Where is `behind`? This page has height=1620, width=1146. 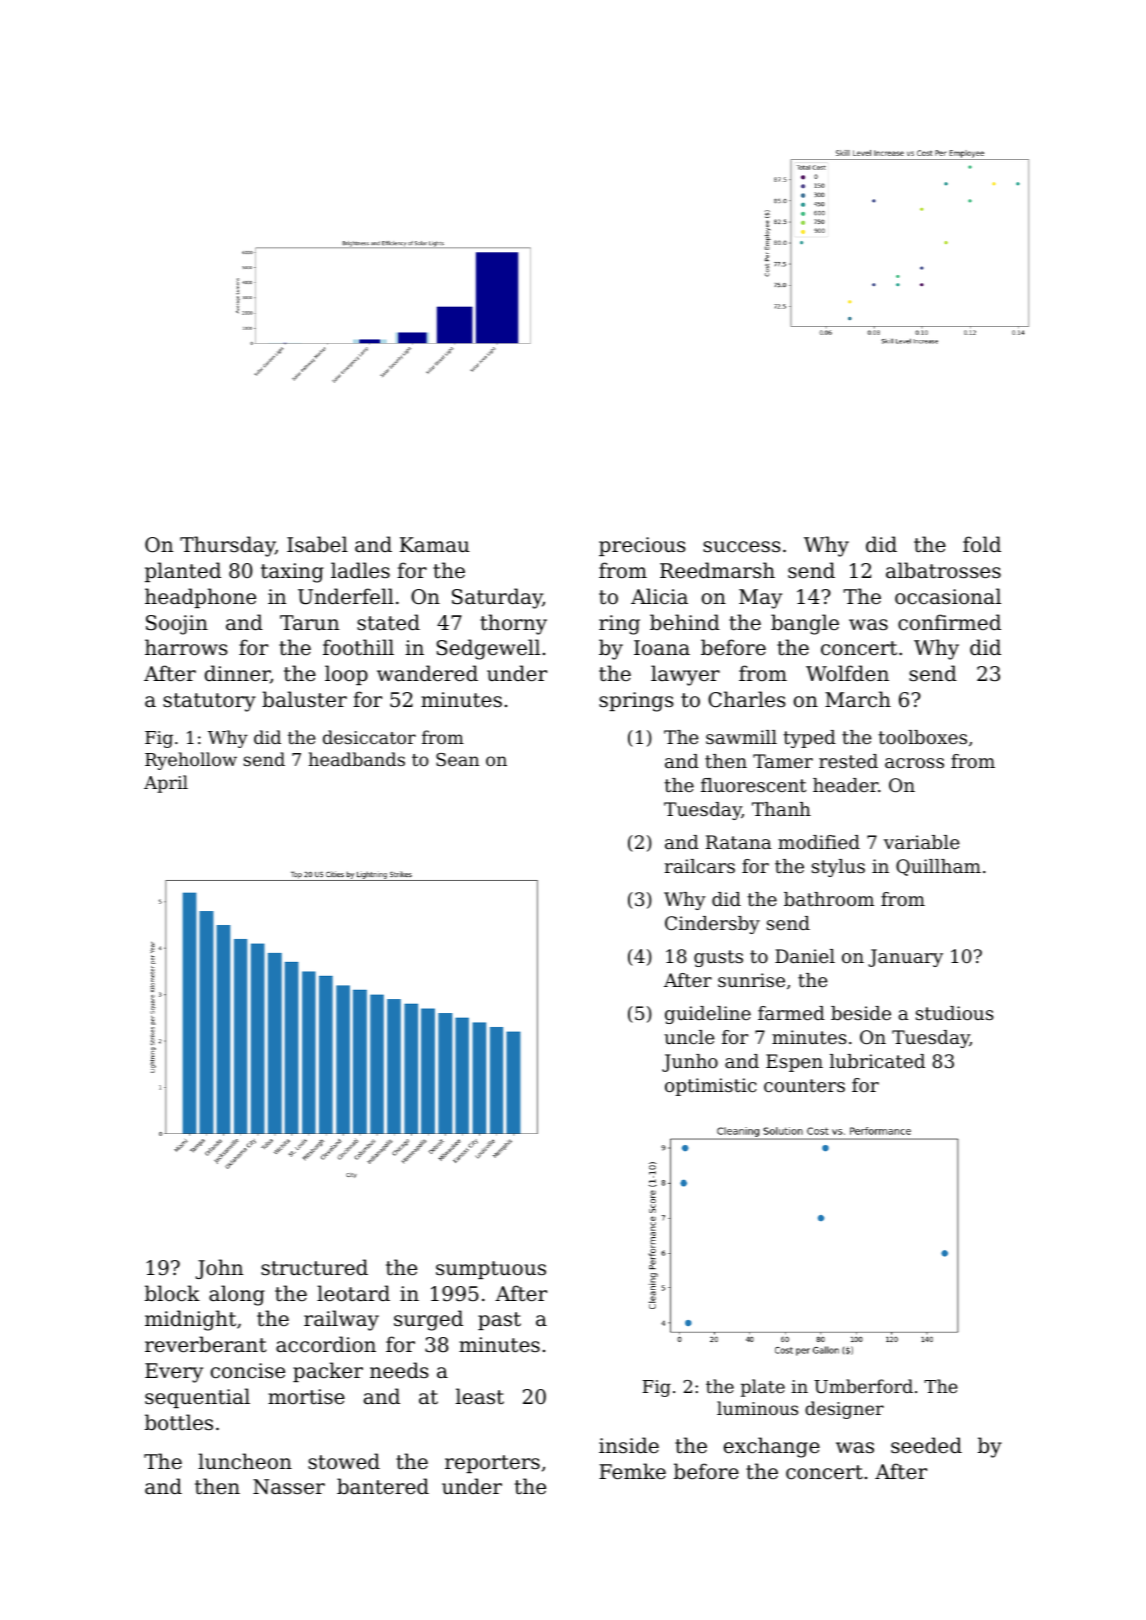
behind is located at coordinates (685, 622).
